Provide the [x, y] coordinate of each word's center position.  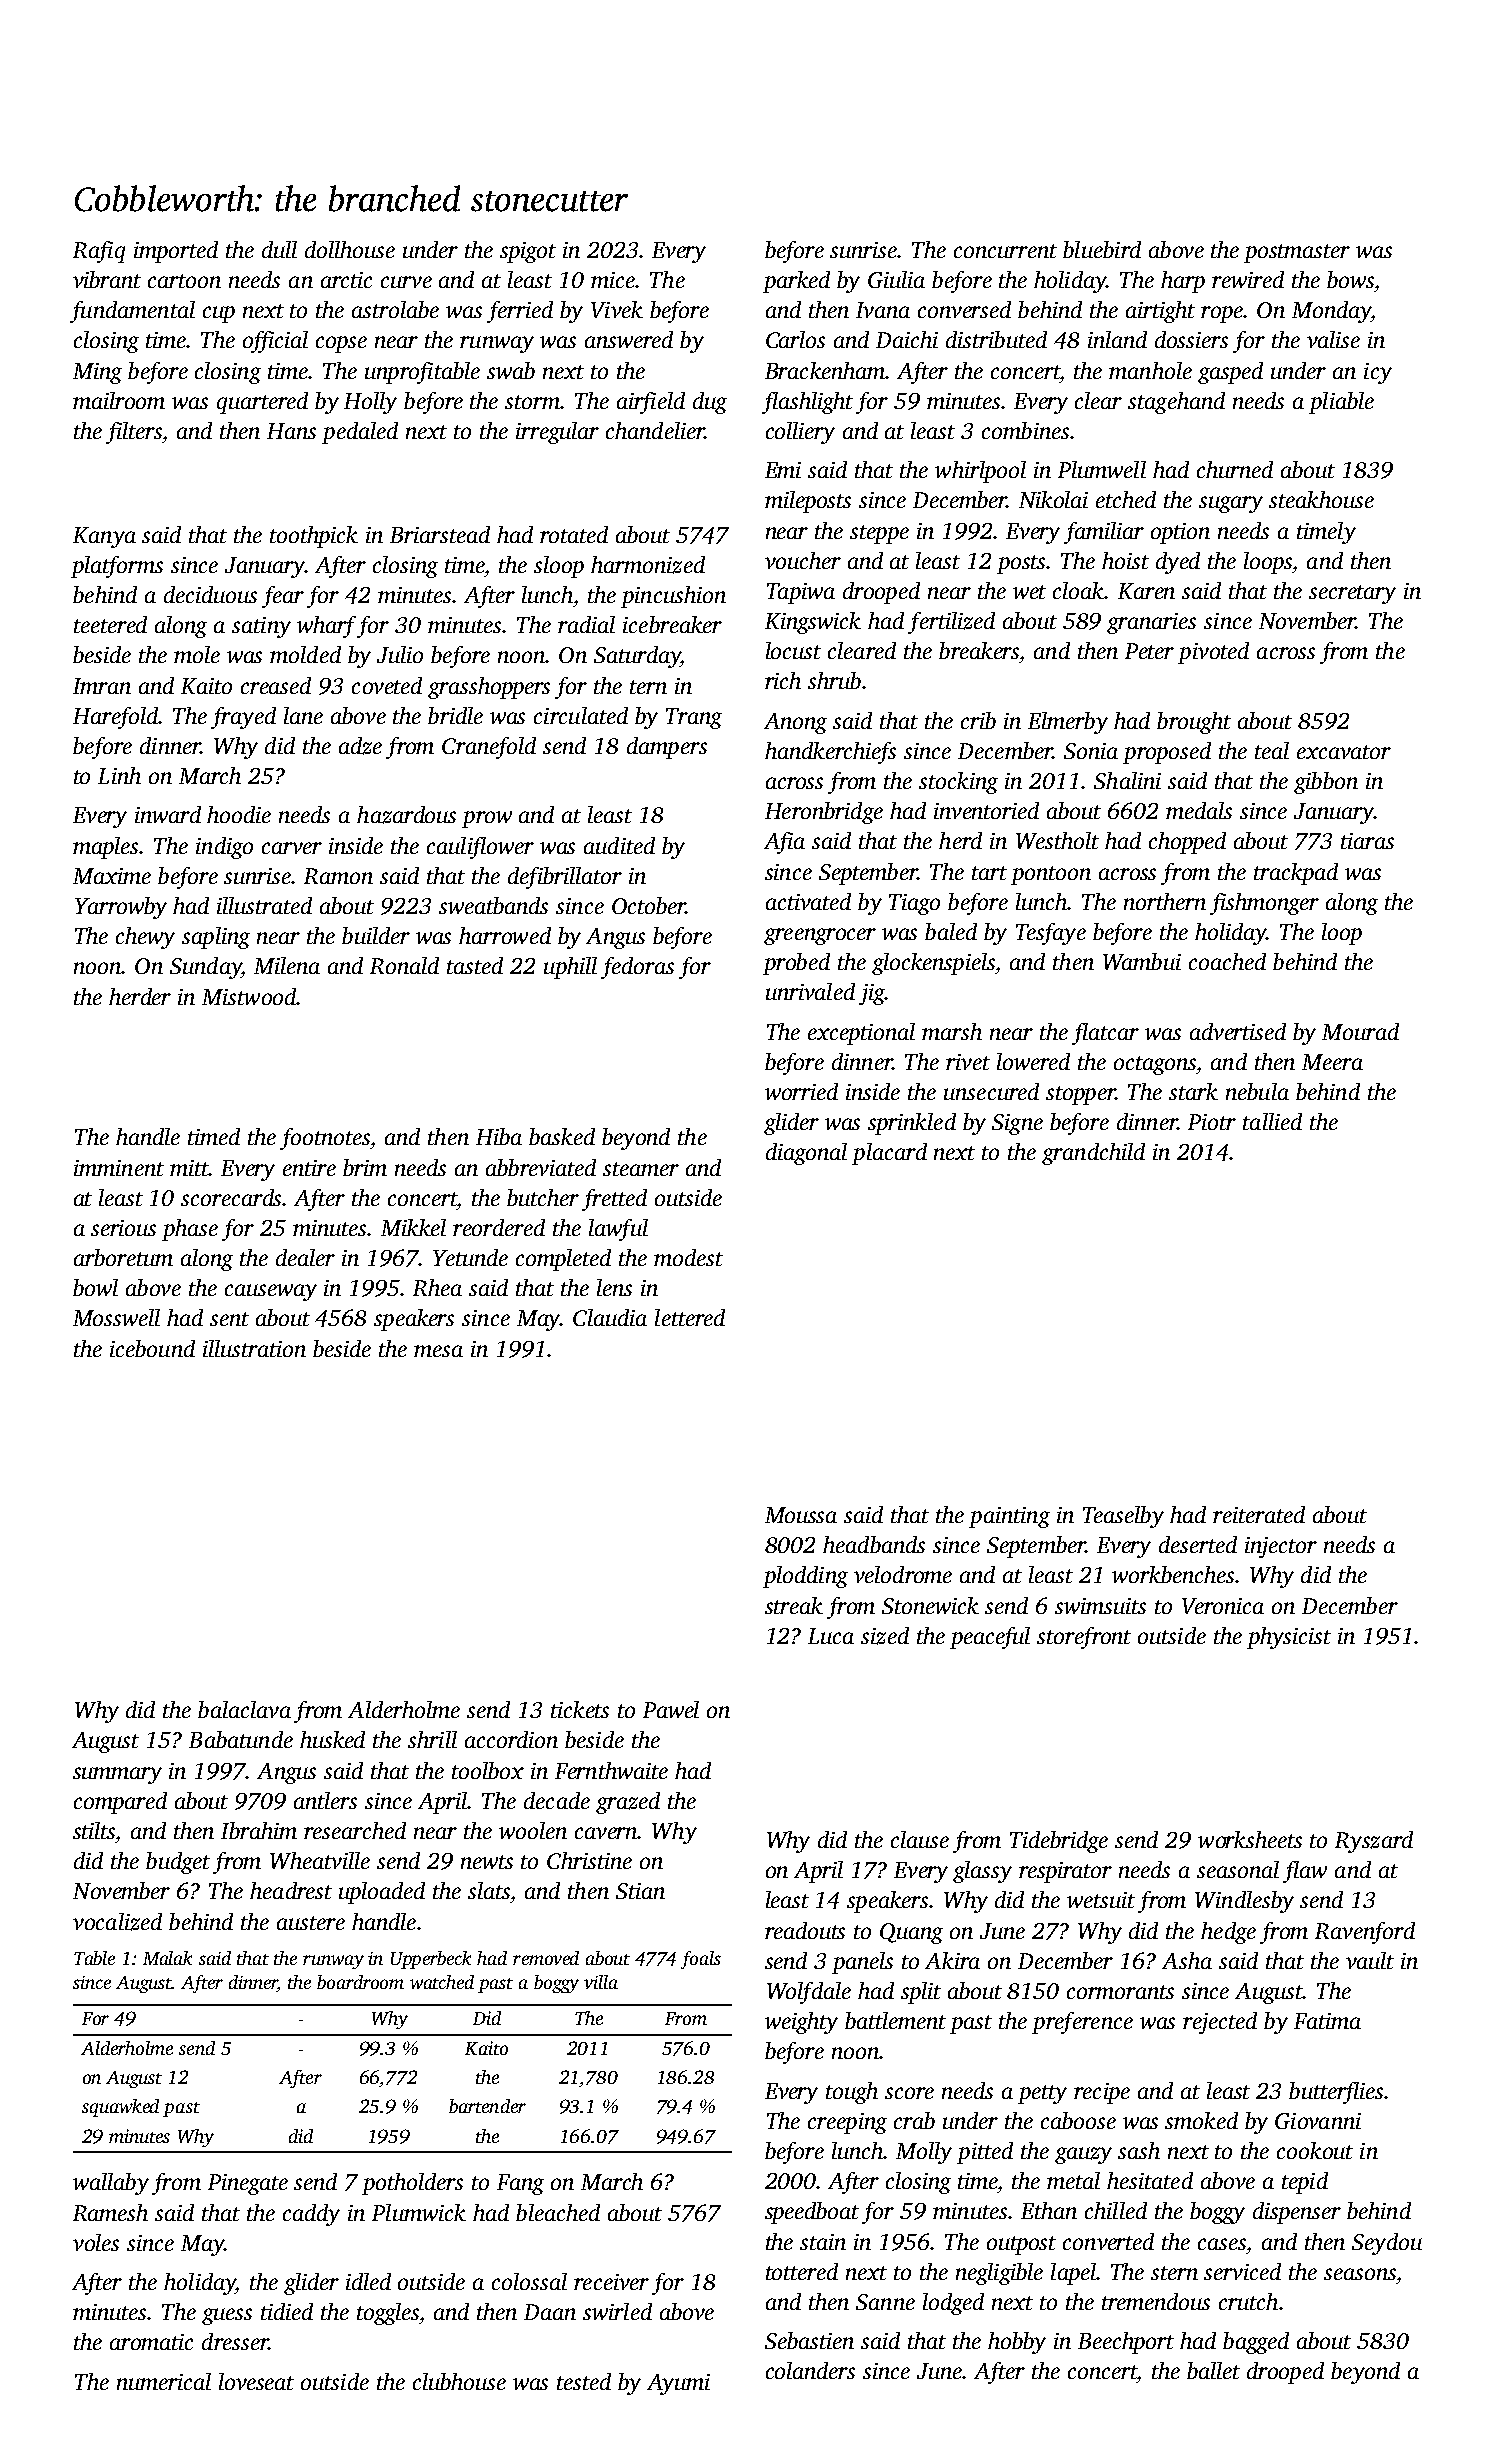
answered [629, 339]
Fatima [1327, 2021]
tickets [580, 1709]
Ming [97, 373]
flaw [1305, 1872]
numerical [164, 2381]
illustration [254, 1348]
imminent [119, 1168]
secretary [1352, 594]
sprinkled [912, 1124]
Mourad [1360, 1031]
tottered [802, 2271]
